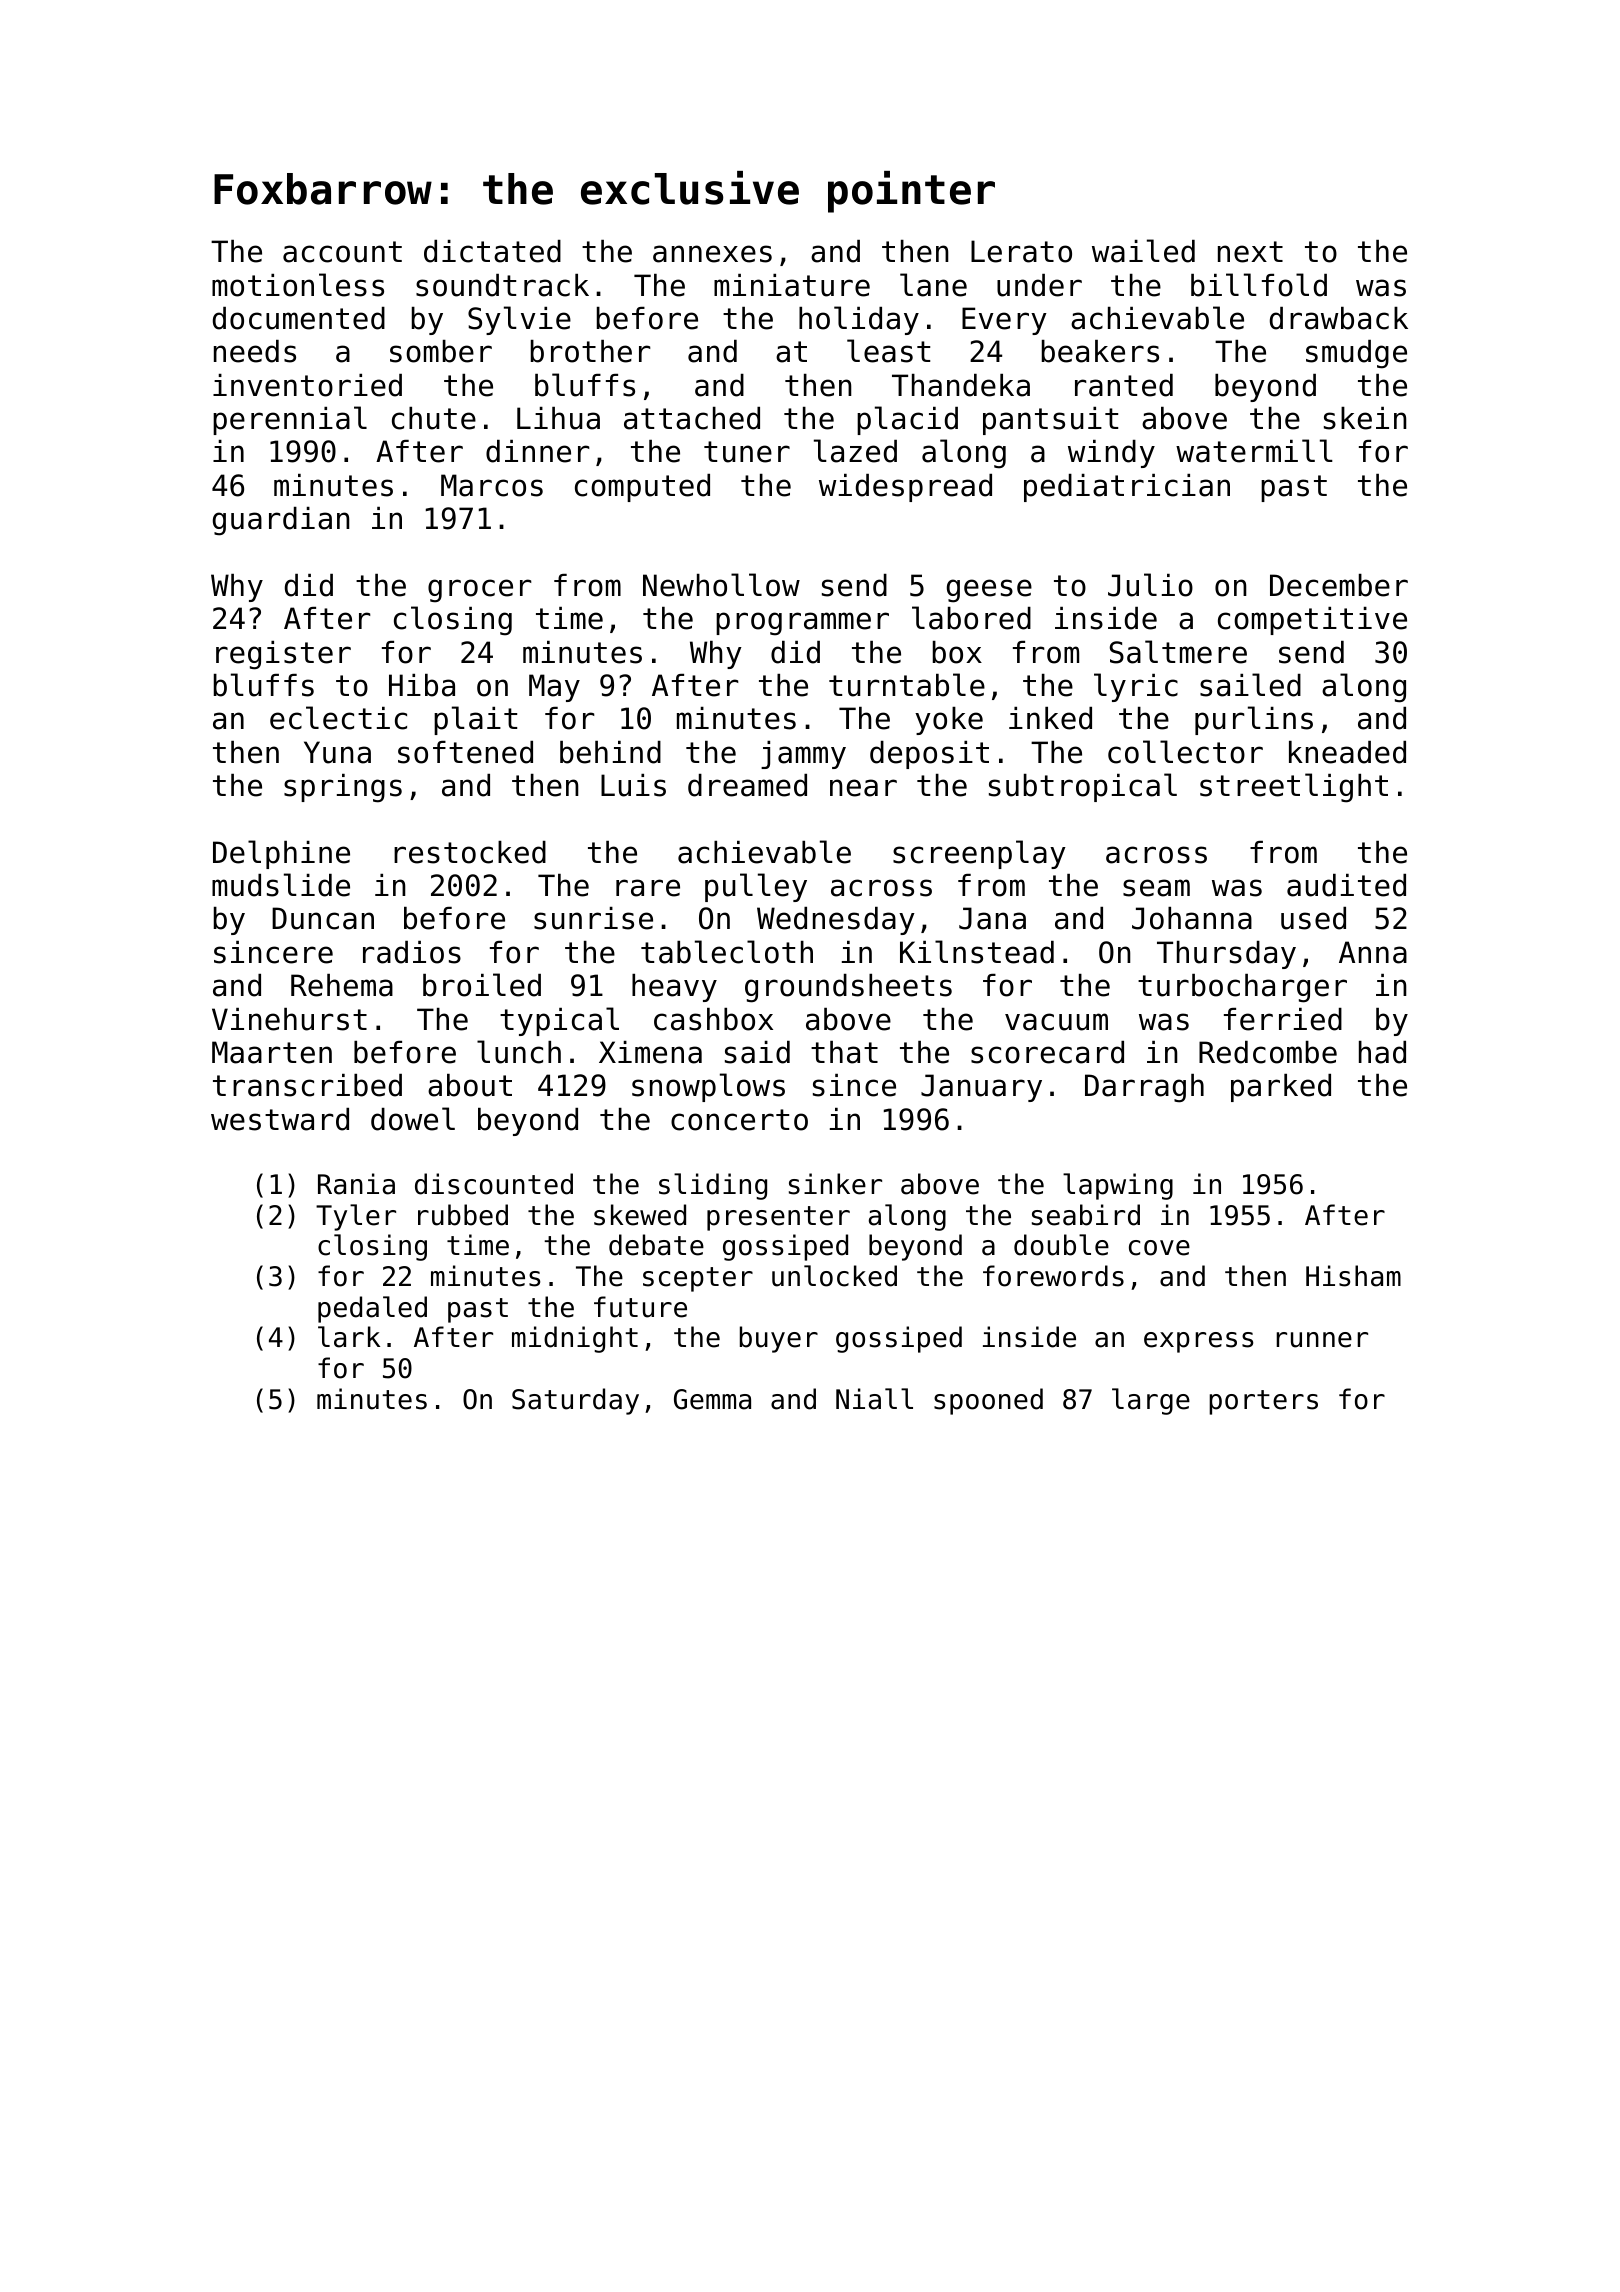  Describe the element at coordinates (372, 1309) in the document. I see `pedaled` at that location.
